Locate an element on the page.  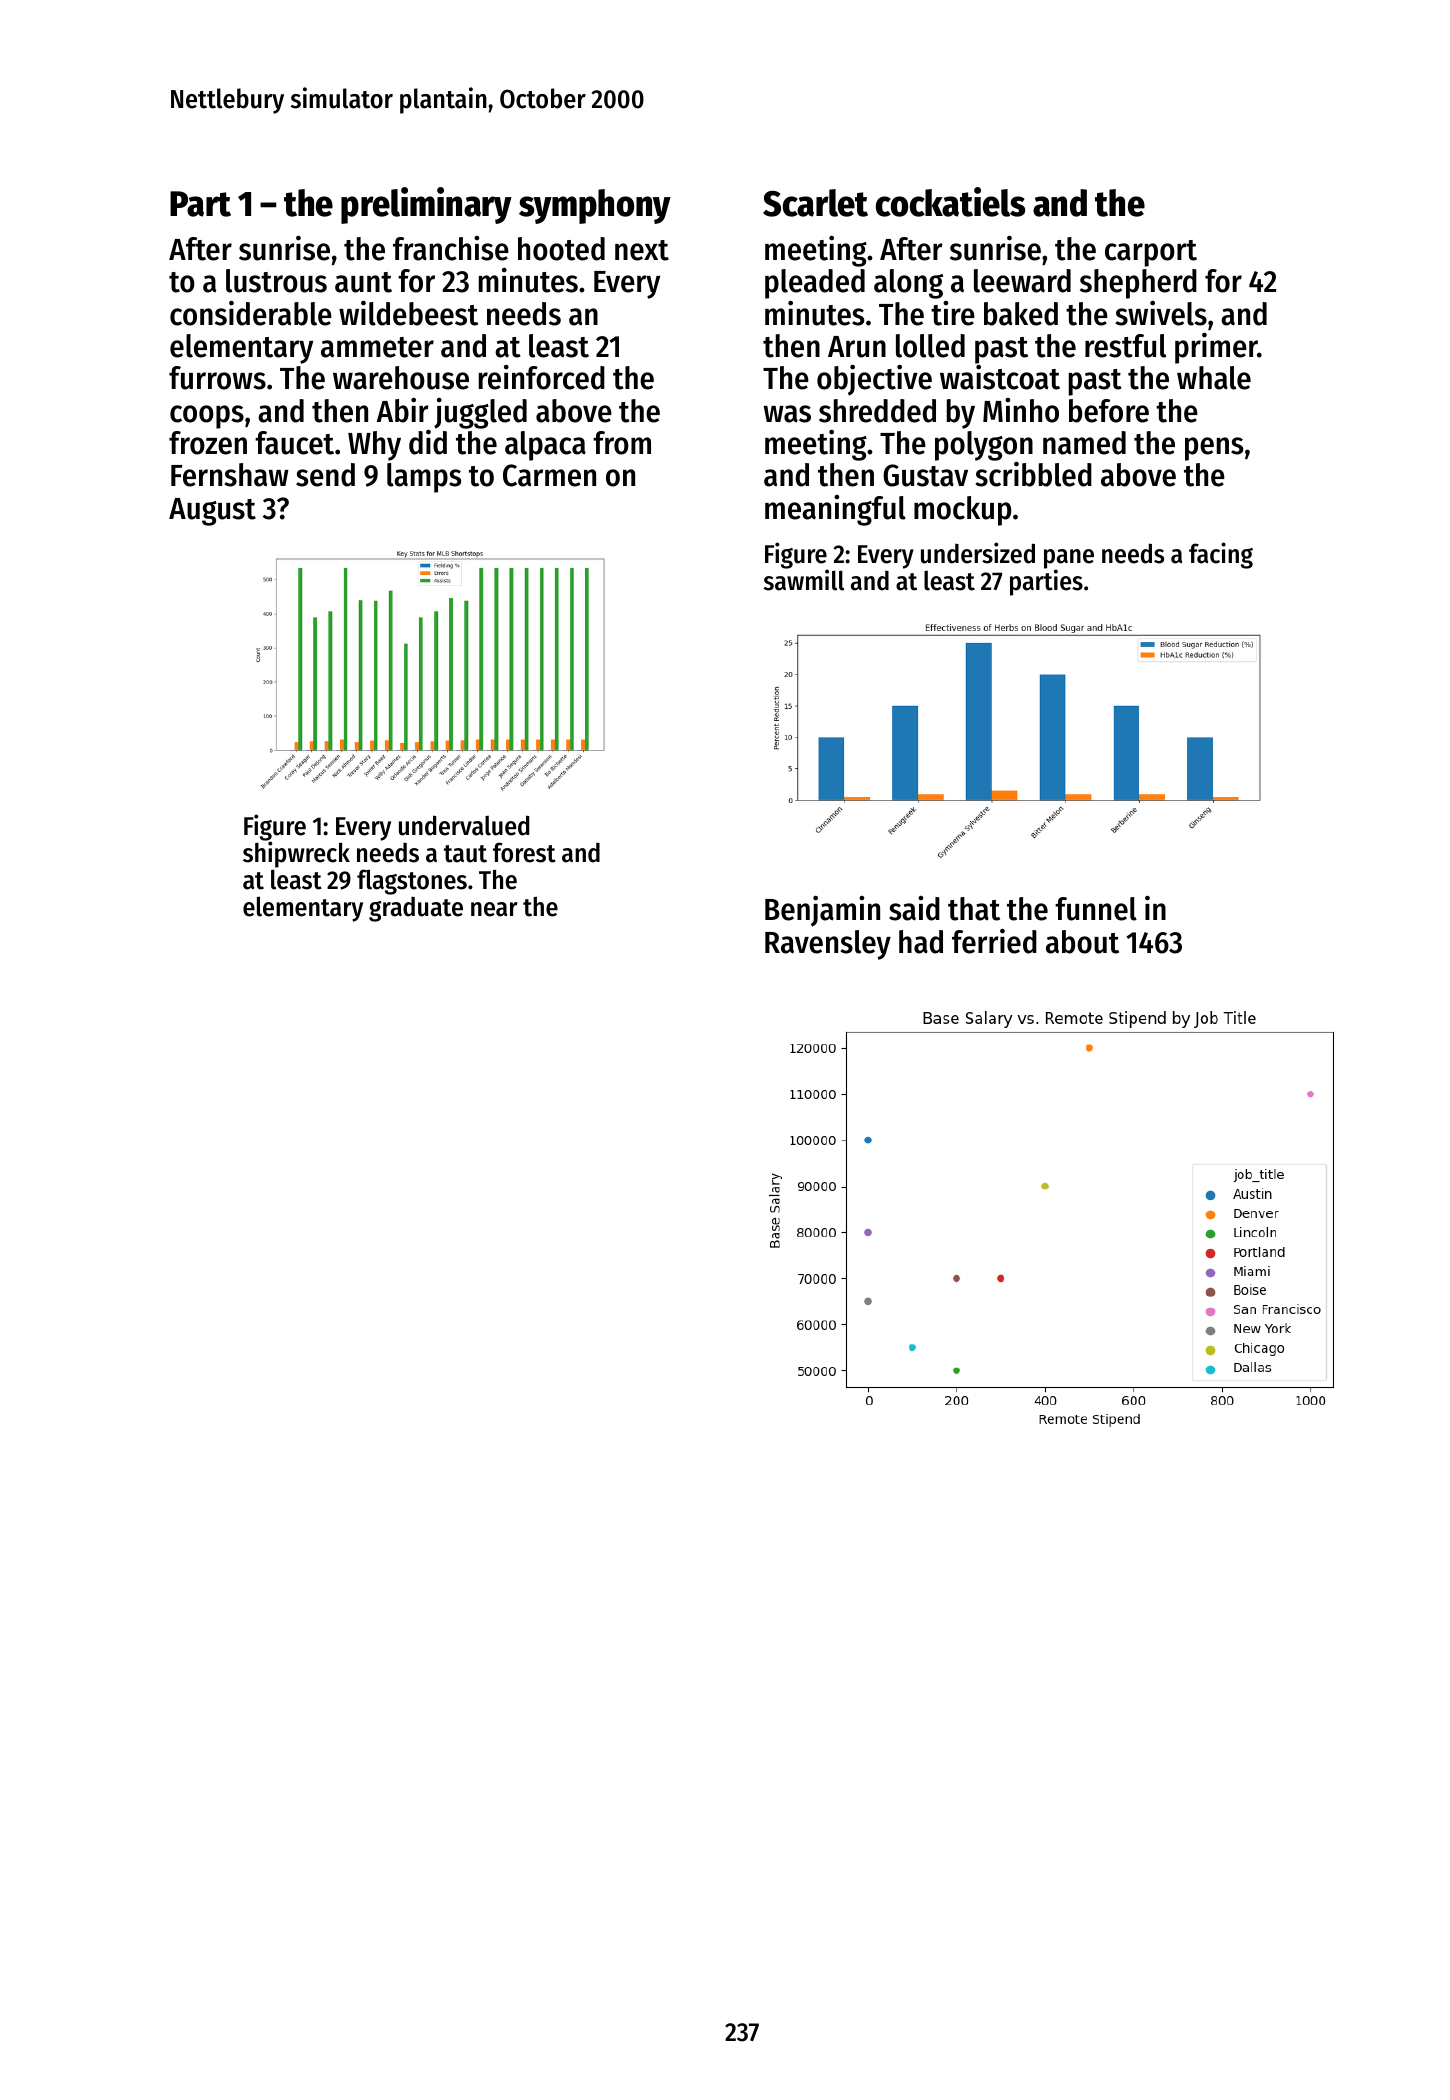
meaningful is located at coordinates (835, 510).
